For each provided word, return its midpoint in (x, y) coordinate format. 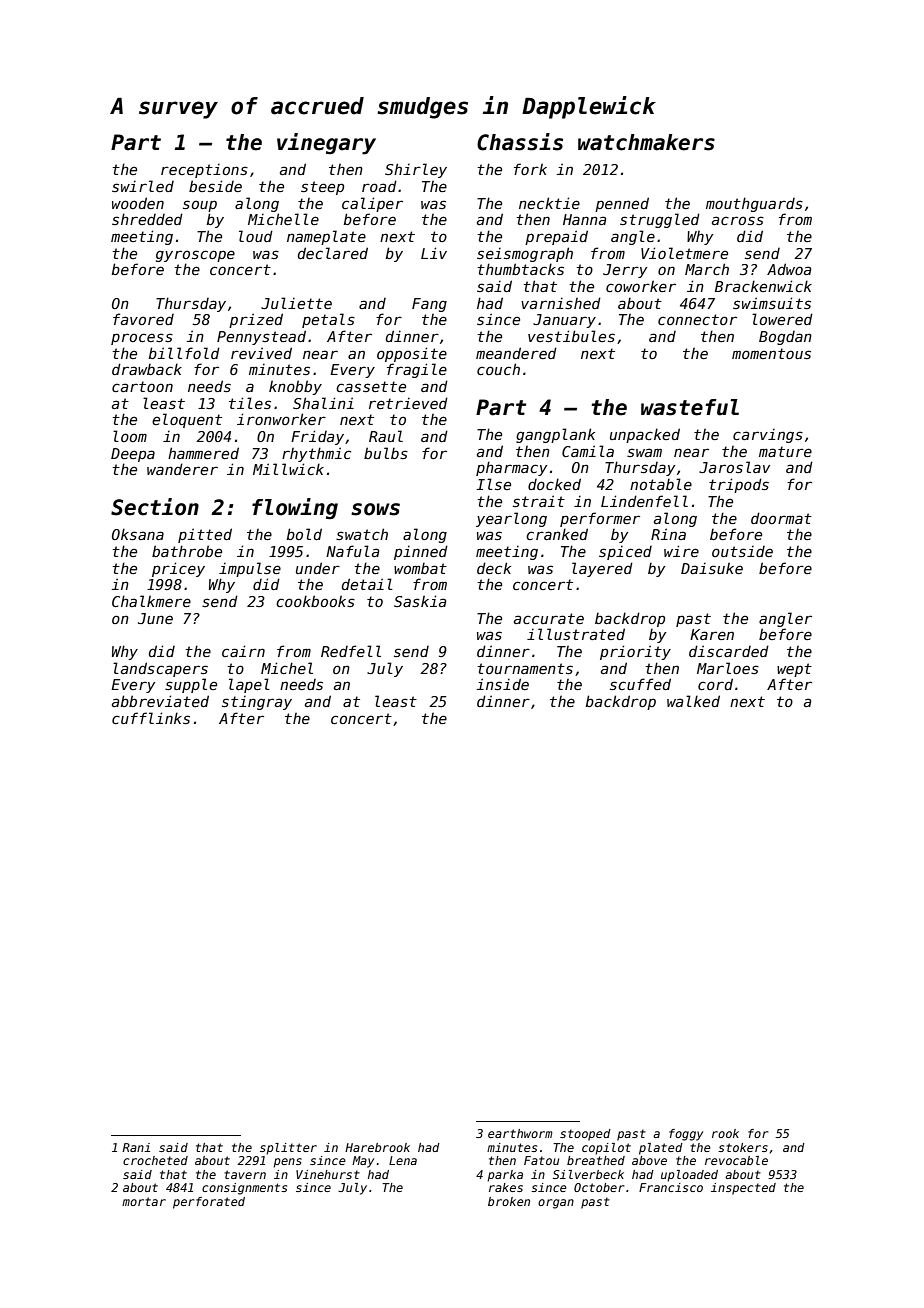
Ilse (493, 484)
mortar (144, 1201)
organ (556, 1204)
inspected (743, 1189)
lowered (782, 319)
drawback (147, 369)
